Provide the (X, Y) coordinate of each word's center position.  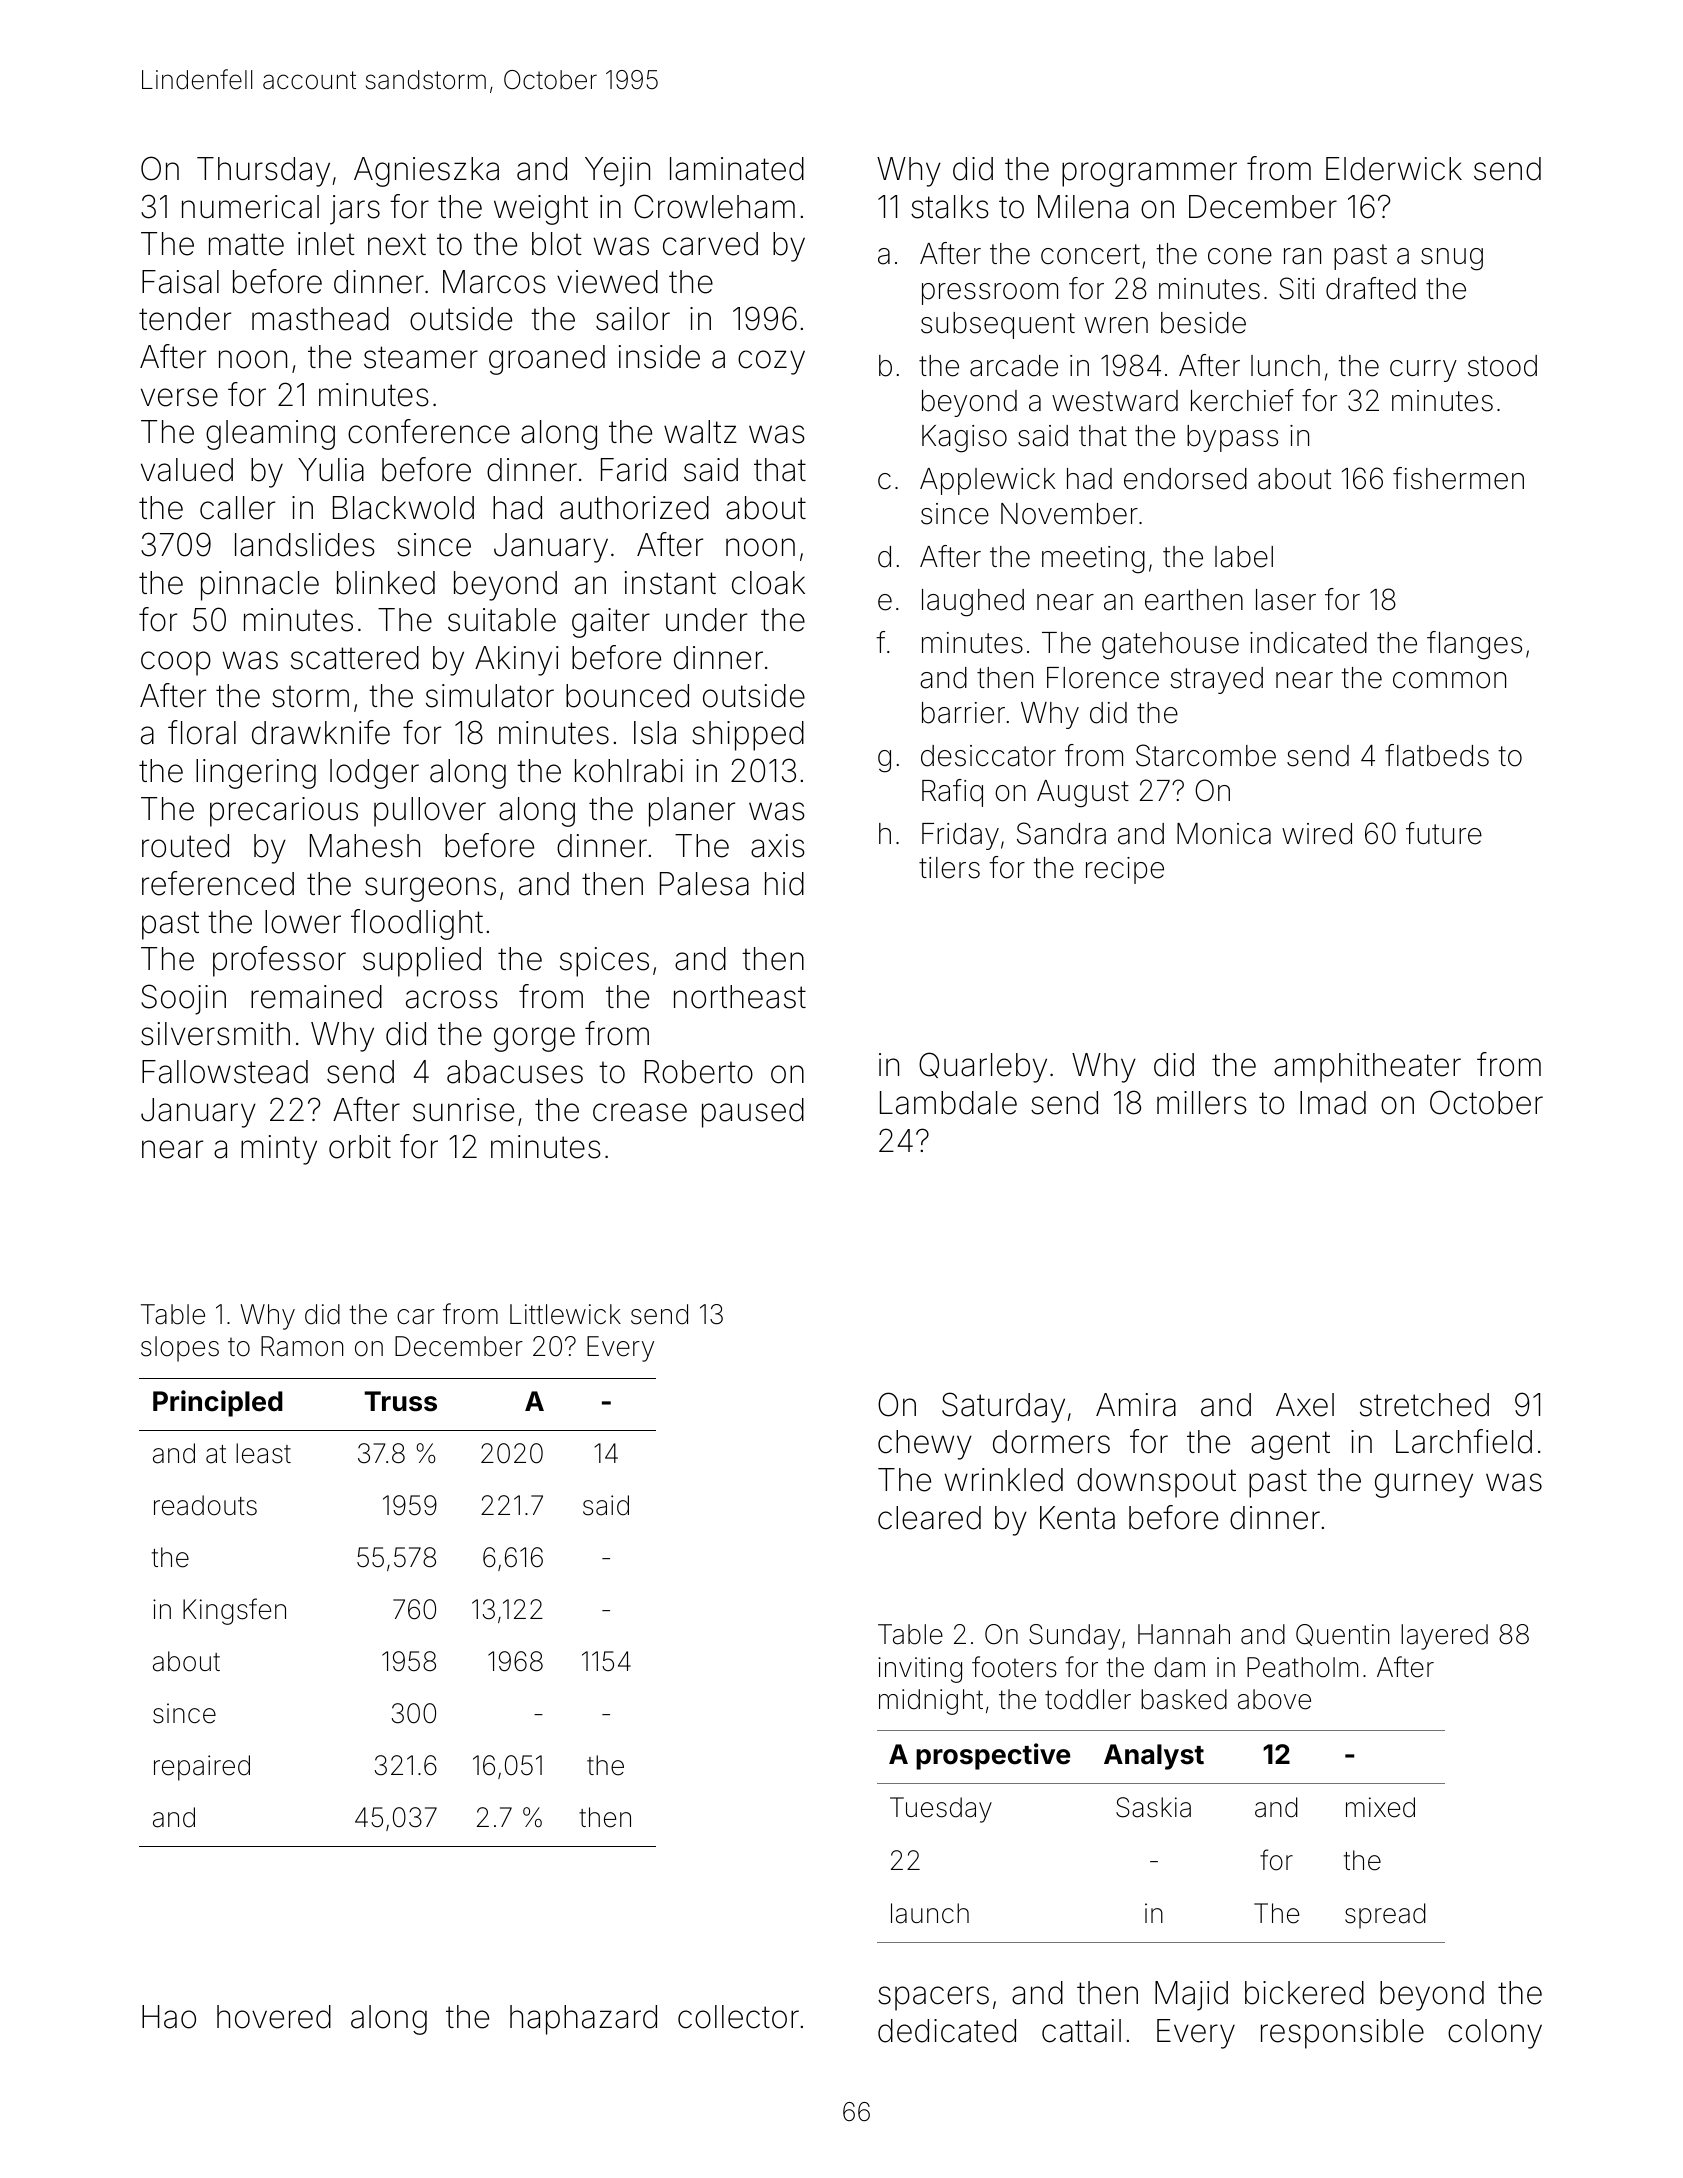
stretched (1424, 1405)
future (1444, 833)
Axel (1305, 1405)
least (263, 1453)
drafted (1371, 288)
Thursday (263, 172)
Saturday (1003, 1407)
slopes (180, 1349)
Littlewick (565, 1314)
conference (429, 431)
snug (1452, 259)
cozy (771, 362)
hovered (274, 2017)
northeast (740, 997)
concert (1090, 254)
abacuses (515, 1072)
